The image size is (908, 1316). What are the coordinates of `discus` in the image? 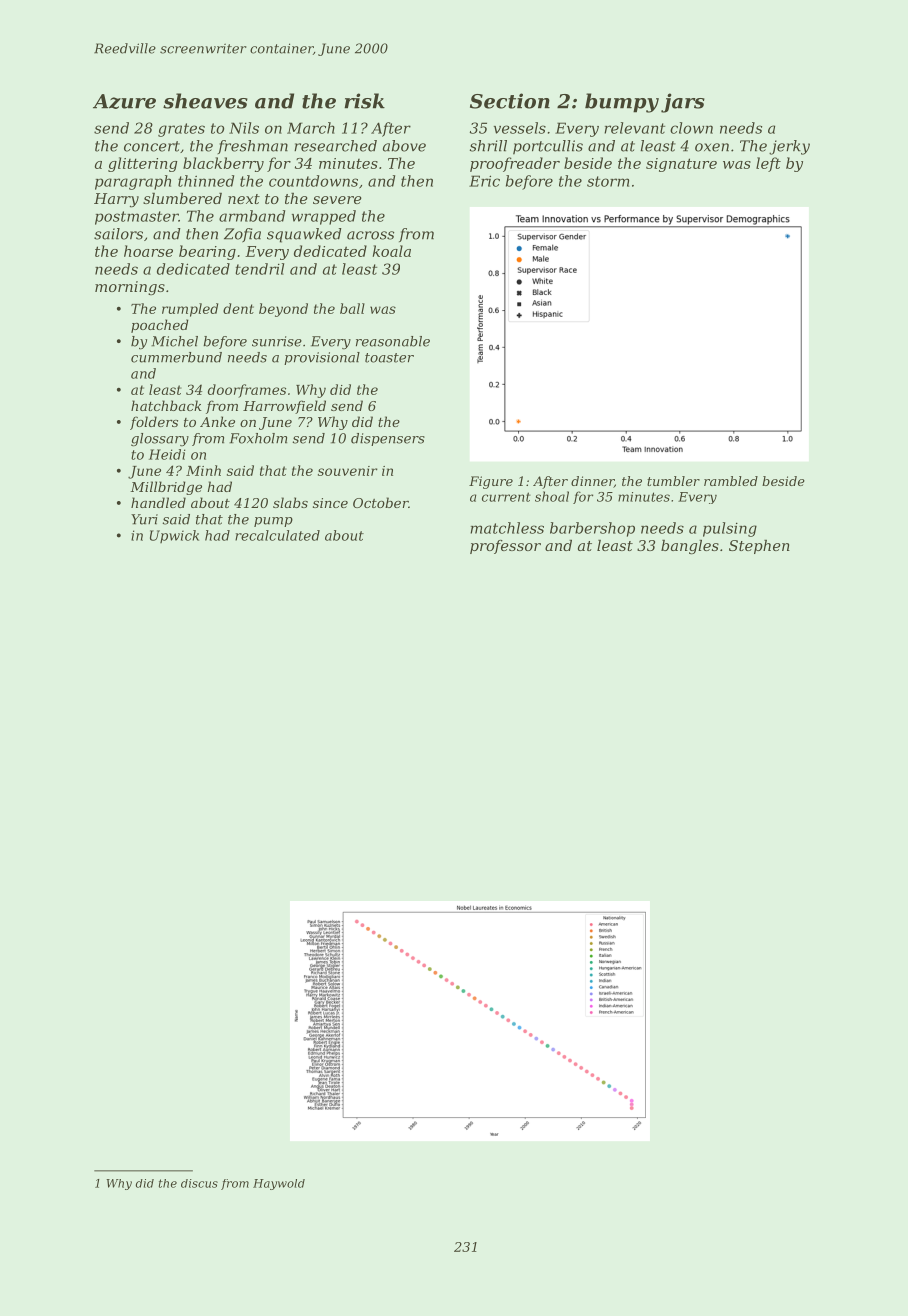 It's located at (199, 1183).
